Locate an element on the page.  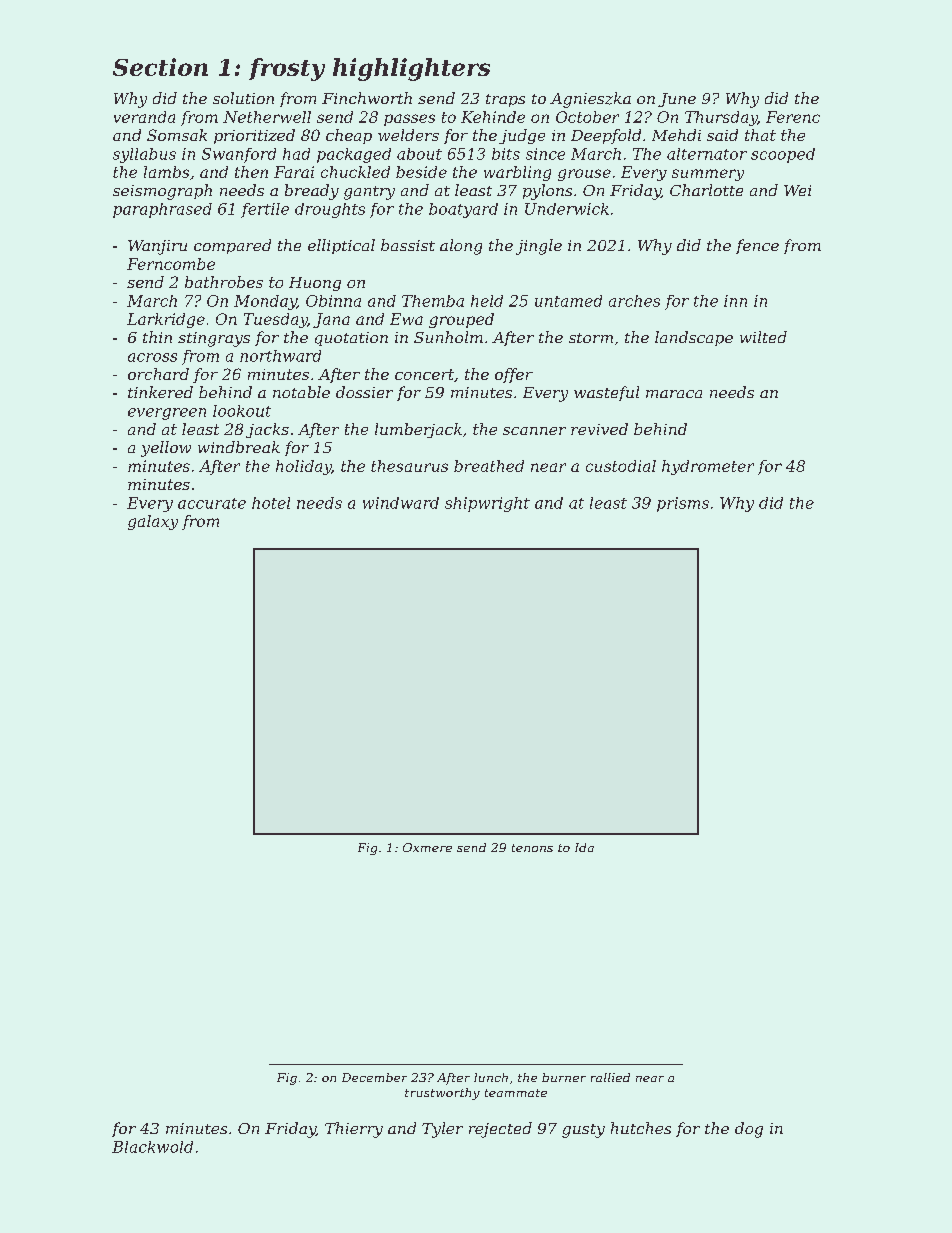
prisms is located at coordinates (683, 504).
